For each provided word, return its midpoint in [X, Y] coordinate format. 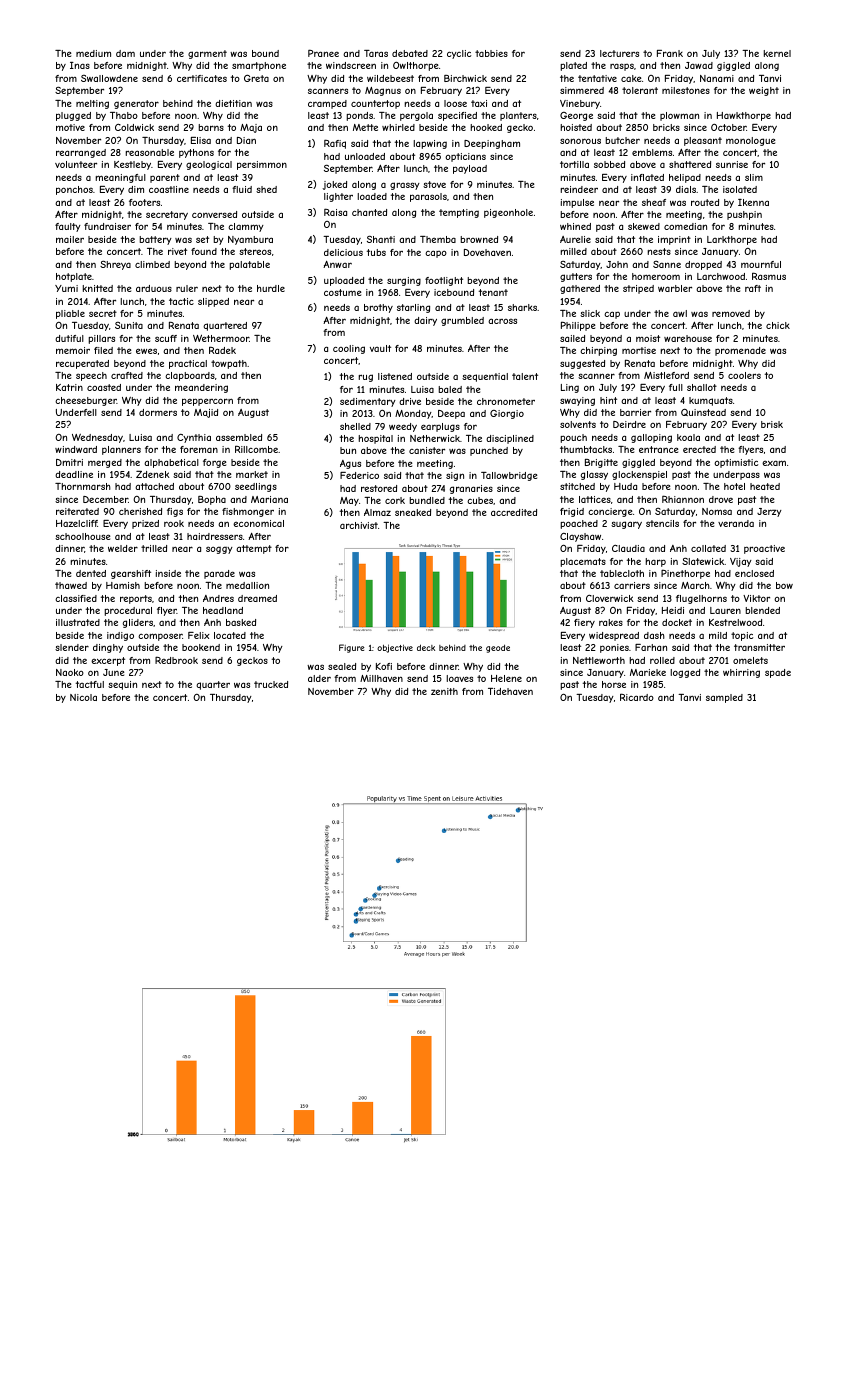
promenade [740, 351]
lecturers [619, 53]
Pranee [323, 53]
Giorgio [507, 414]
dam [125, 53]
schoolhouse [82, 536]
